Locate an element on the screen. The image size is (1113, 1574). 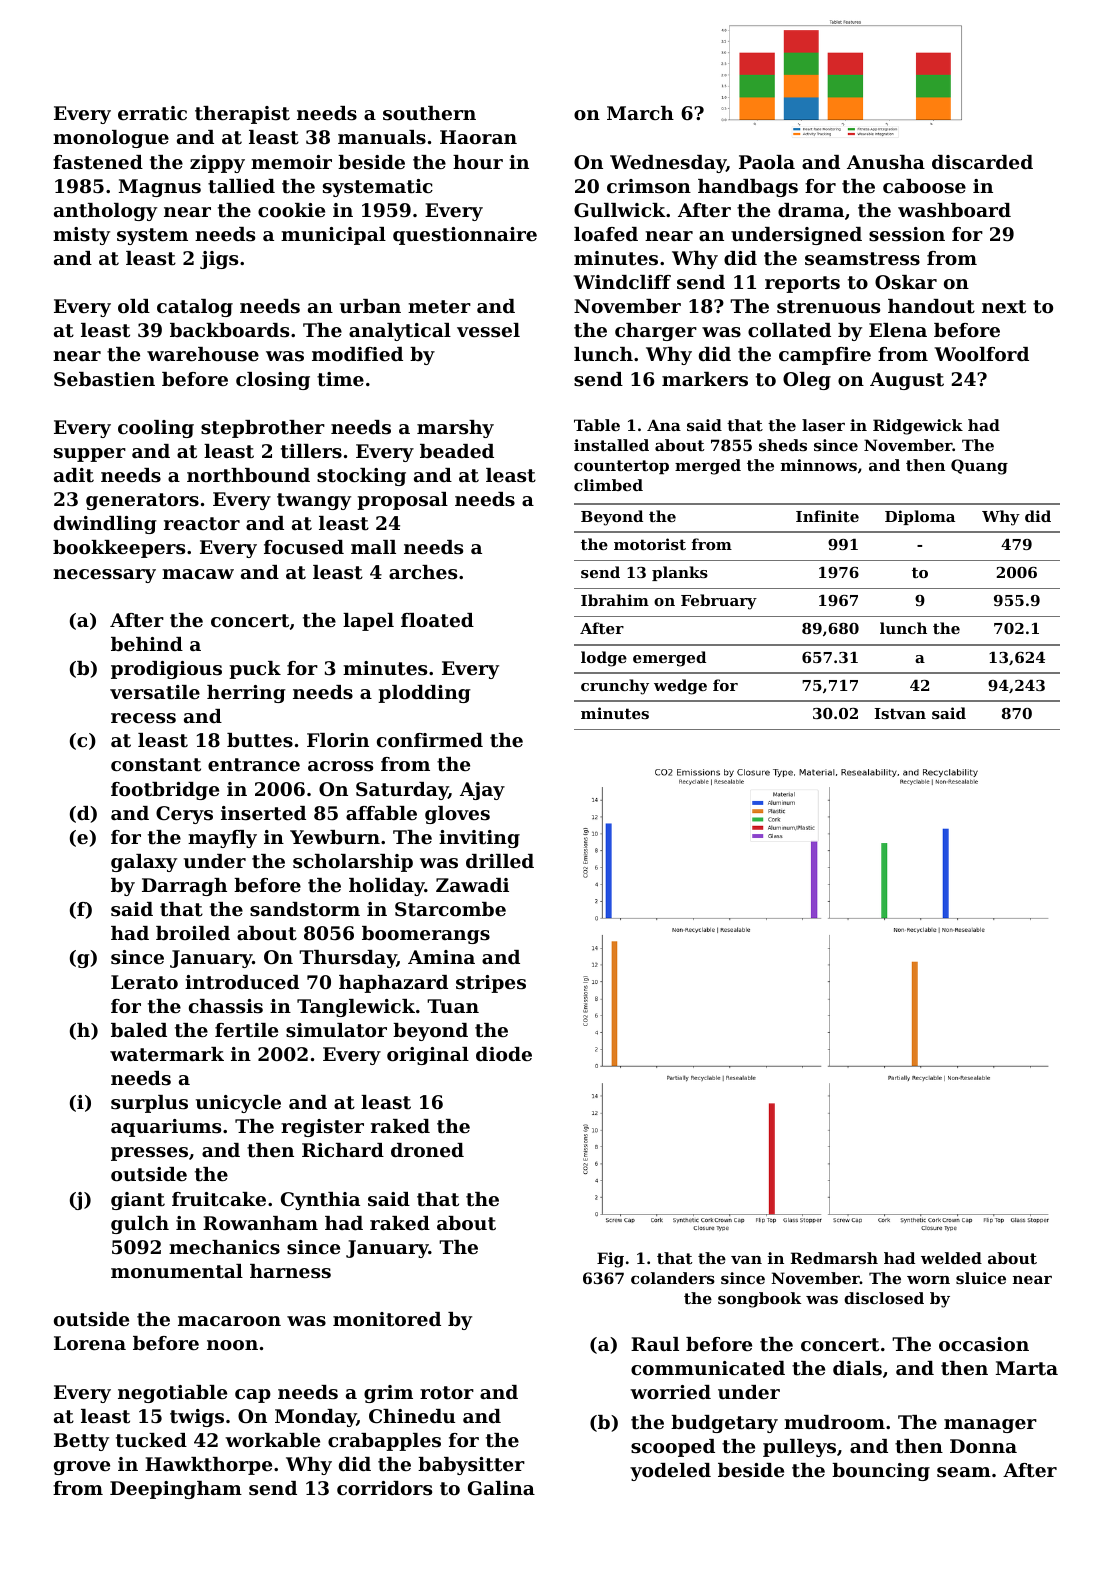
confirmed is located at coordinates (430, 740).
